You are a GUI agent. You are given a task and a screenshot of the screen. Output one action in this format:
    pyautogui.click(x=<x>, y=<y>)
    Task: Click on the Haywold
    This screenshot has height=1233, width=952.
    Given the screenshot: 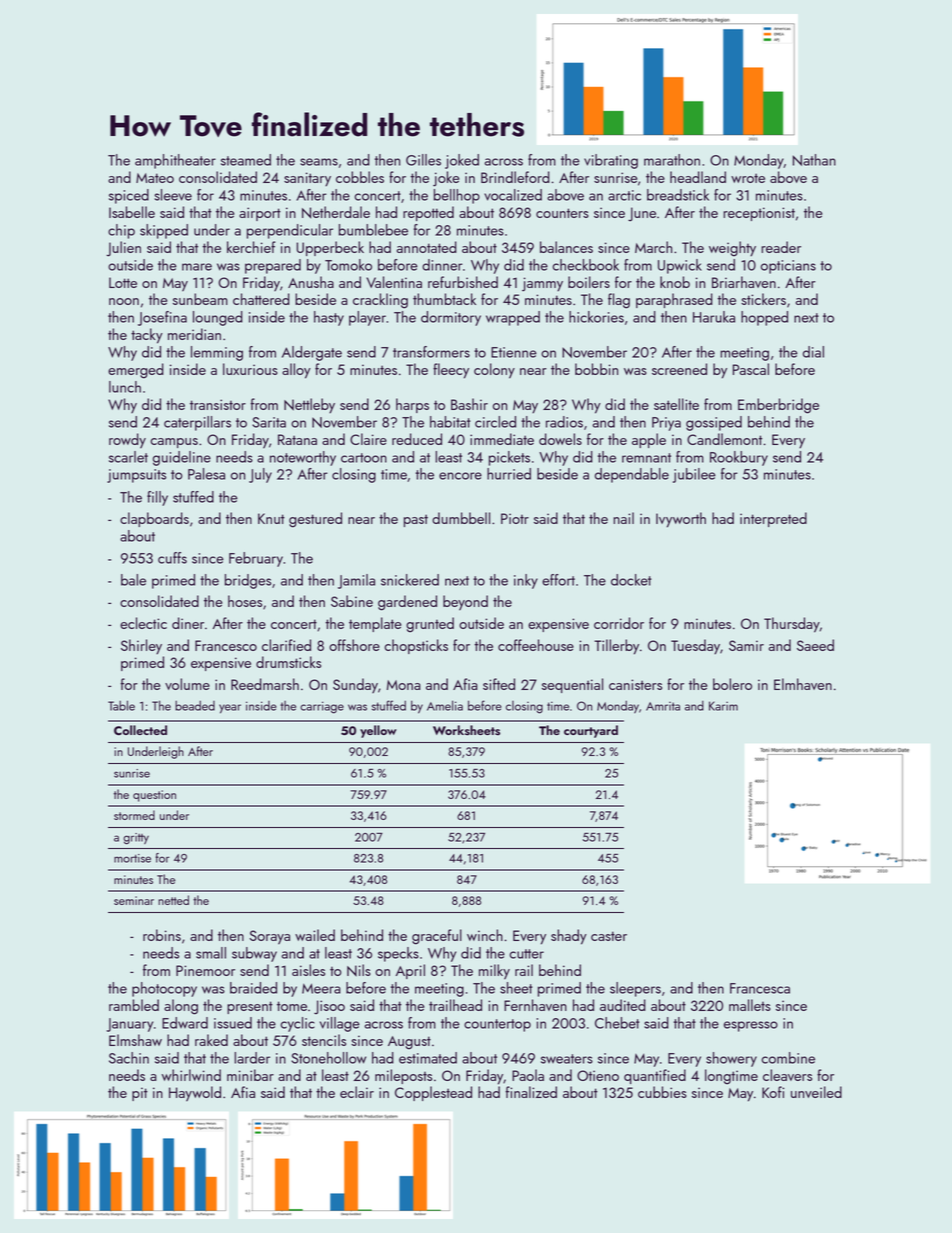 What is the action you would take?
    pyautogui.click(x=195, y=1094)
